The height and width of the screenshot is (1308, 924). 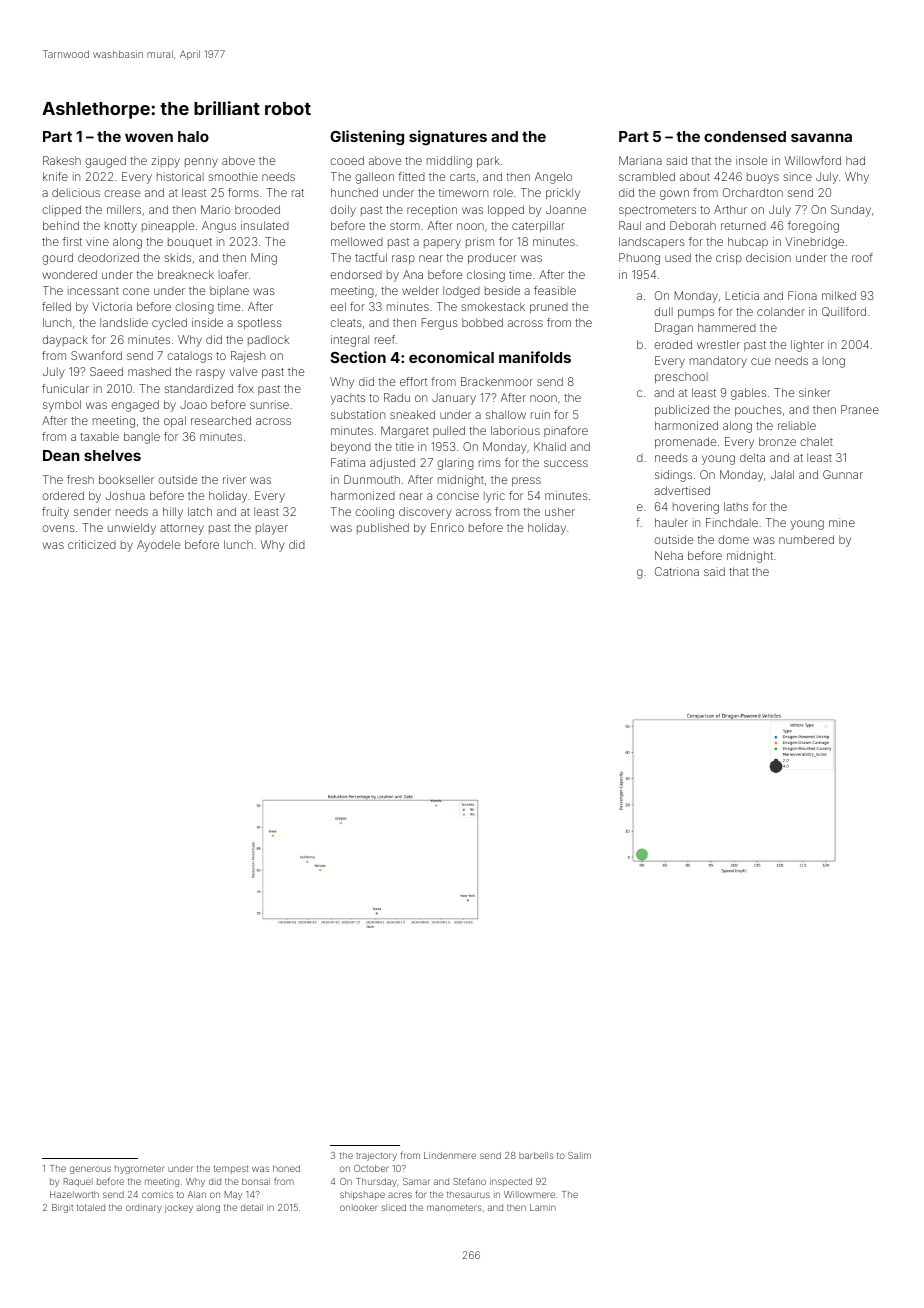 I want to click on barbells, so click(x=536, y=1155).
